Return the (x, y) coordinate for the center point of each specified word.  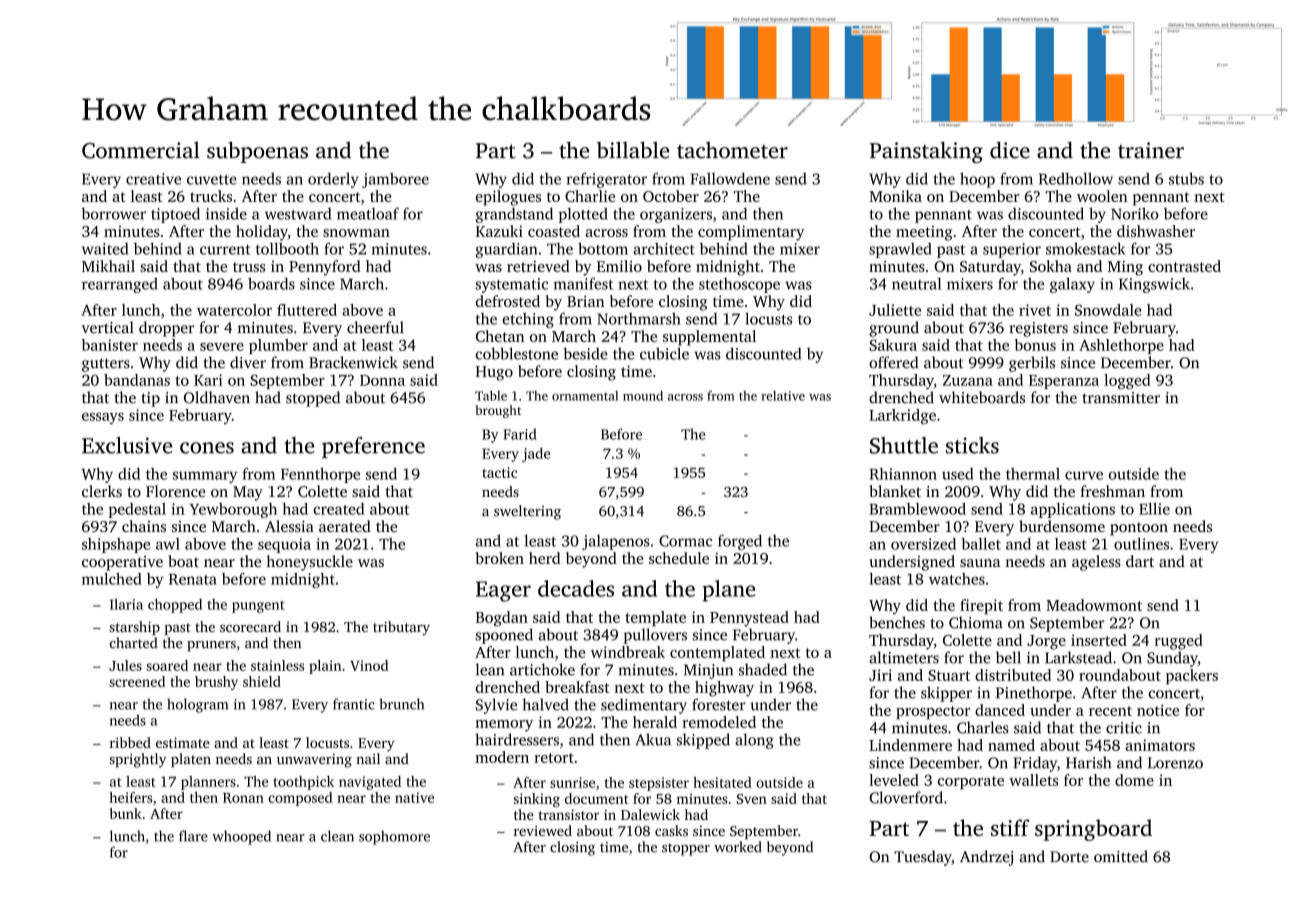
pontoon (1139, 529)
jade (536, 455)
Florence (176, 491)
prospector (933, 712)
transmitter (1121, 398)
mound (643, 396)
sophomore (394, 837)
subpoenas (257, 152)
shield (262, 681)
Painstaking (926, 152)
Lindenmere (910, 745)
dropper (166, 329)
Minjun (708, 671)
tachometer (732, 150)
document (597, 798)
